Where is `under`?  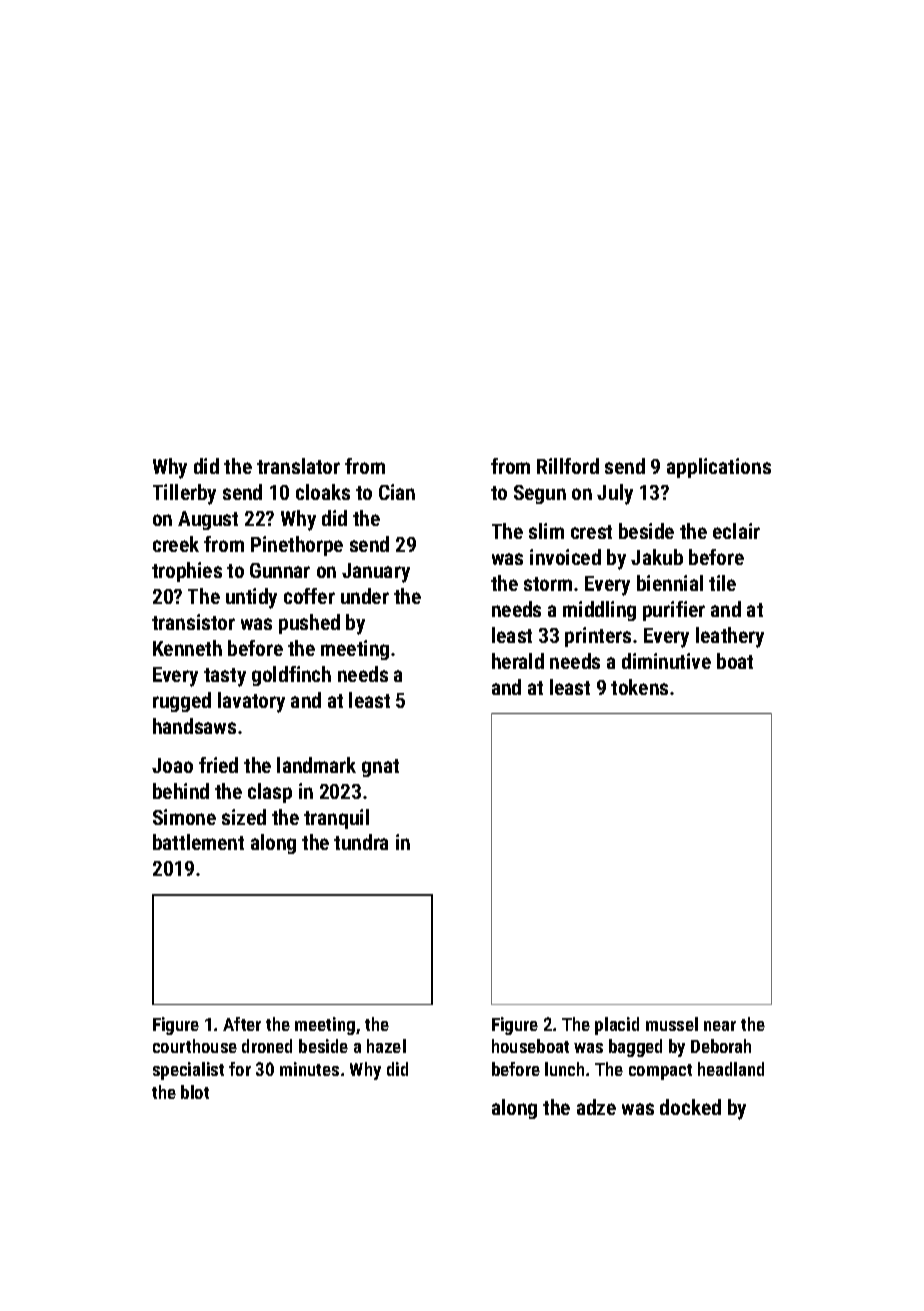
under is located at coordinates (365, 596).
